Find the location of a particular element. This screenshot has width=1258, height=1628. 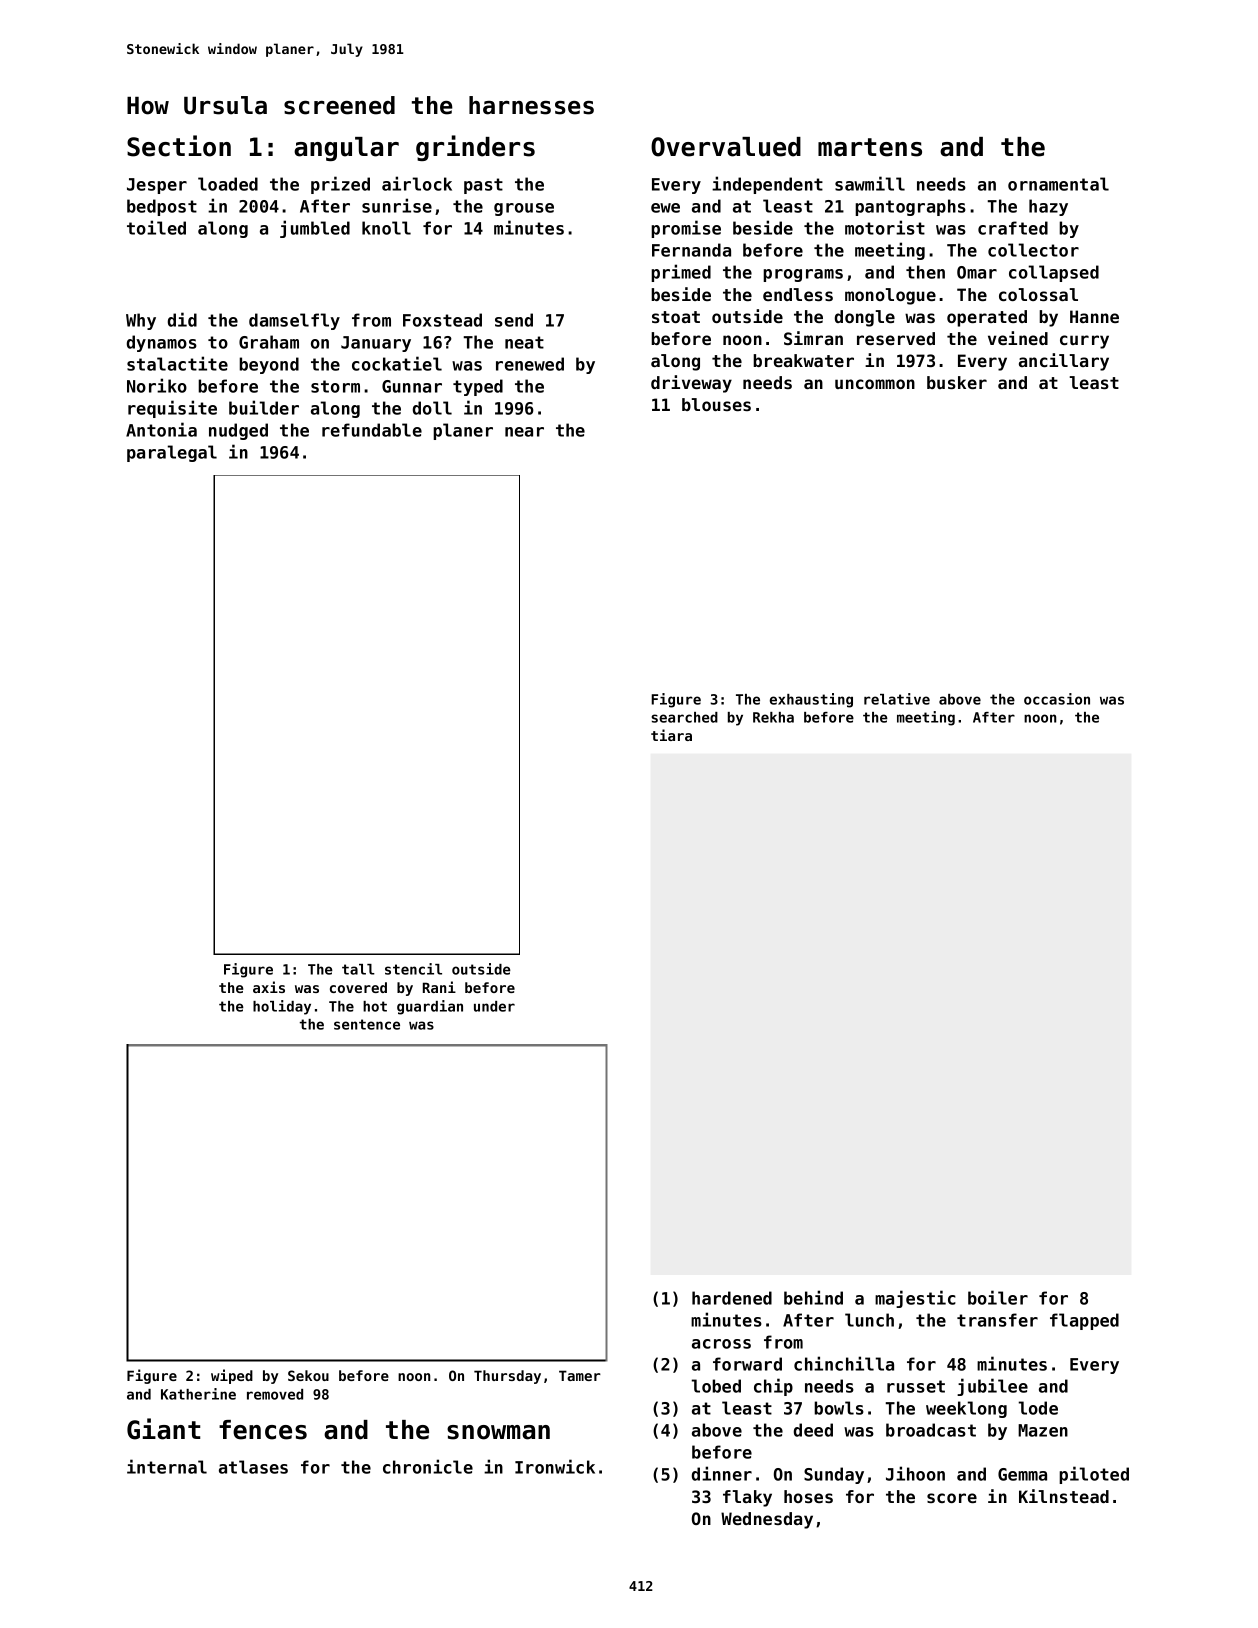

Wednesday is located at coordinates (767, 1520).
